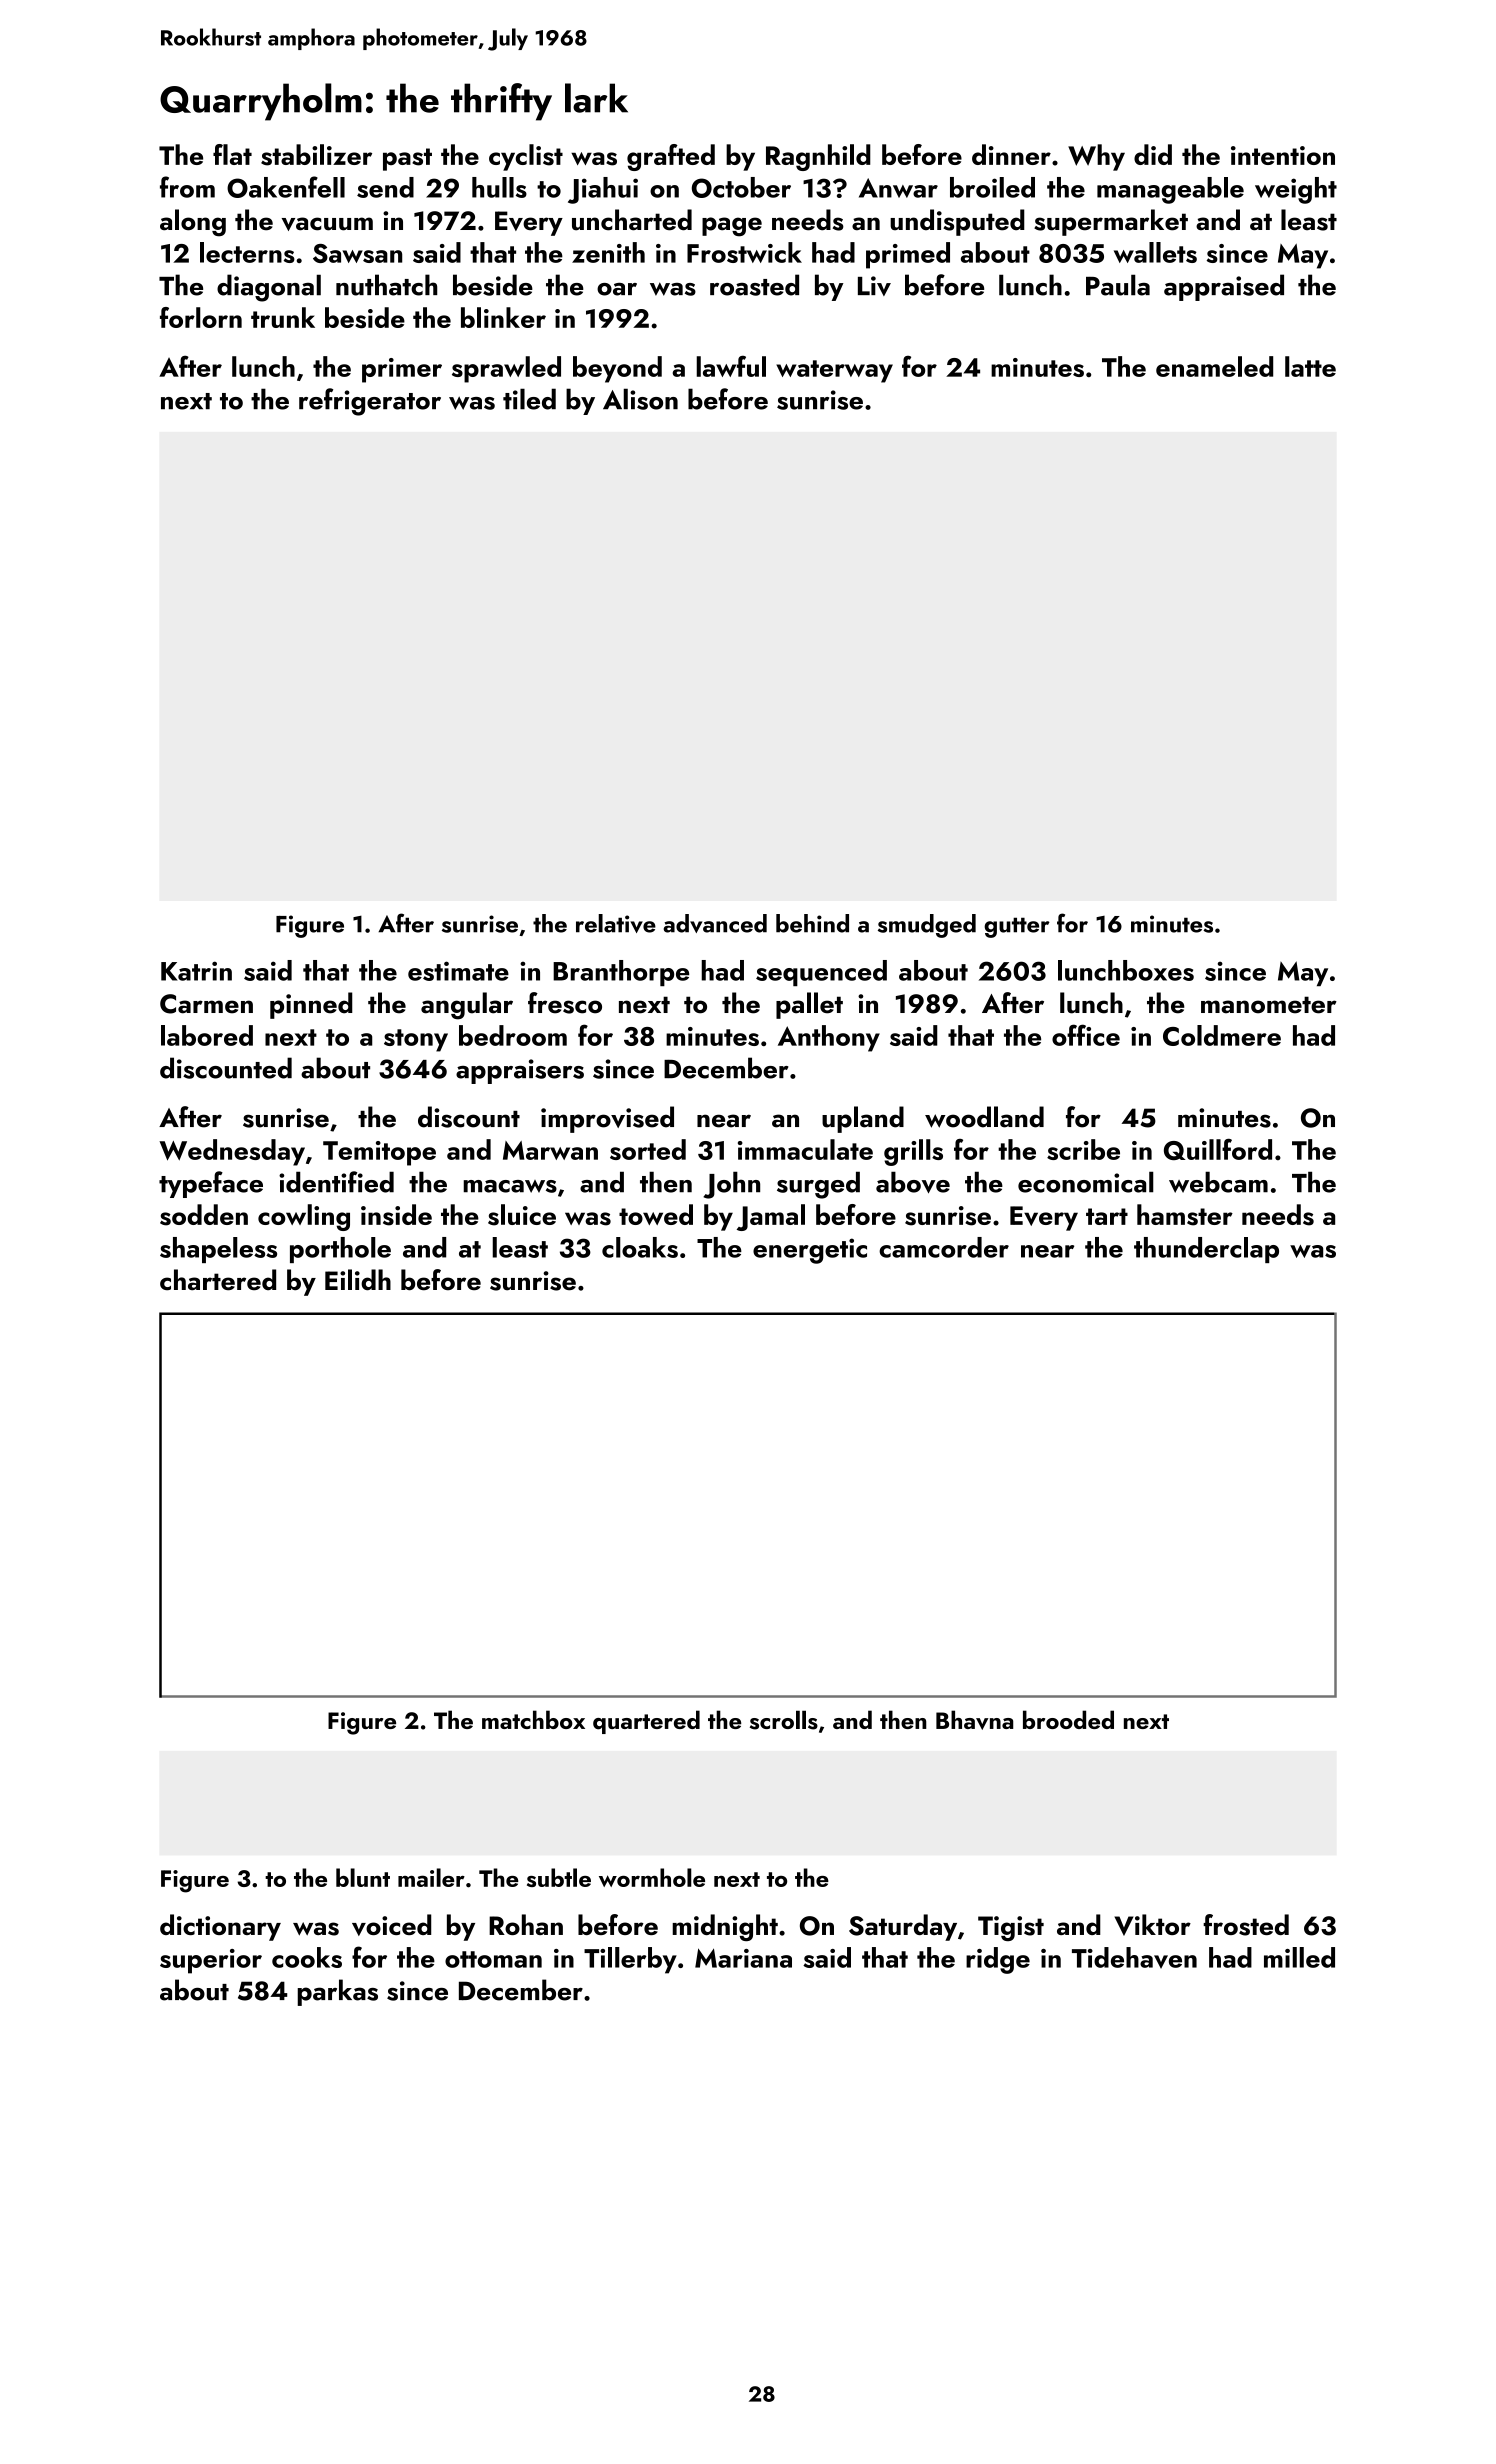 The image size is (1496, 2464). Describe the element at coordinates (533, 1719) in the page. I see `matchbox` at that location.
